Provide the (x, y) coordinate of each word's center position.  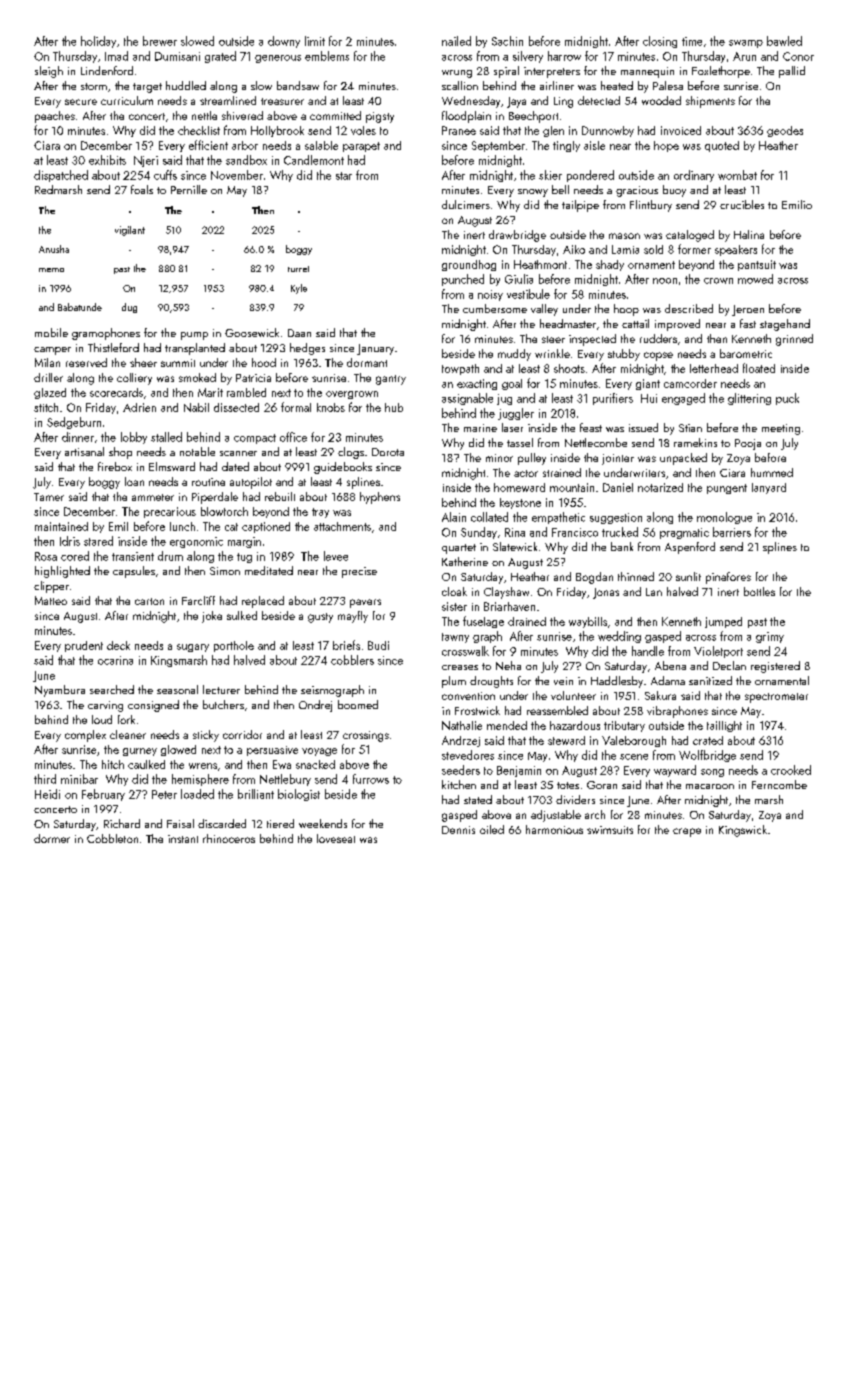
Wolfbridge (707, 756)
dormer (52, 838)
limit (315, 41)
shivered (242, 115)
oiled (492, 829)
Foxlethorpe (721, 72)
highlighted (62, 572)
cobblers (352, 660)
